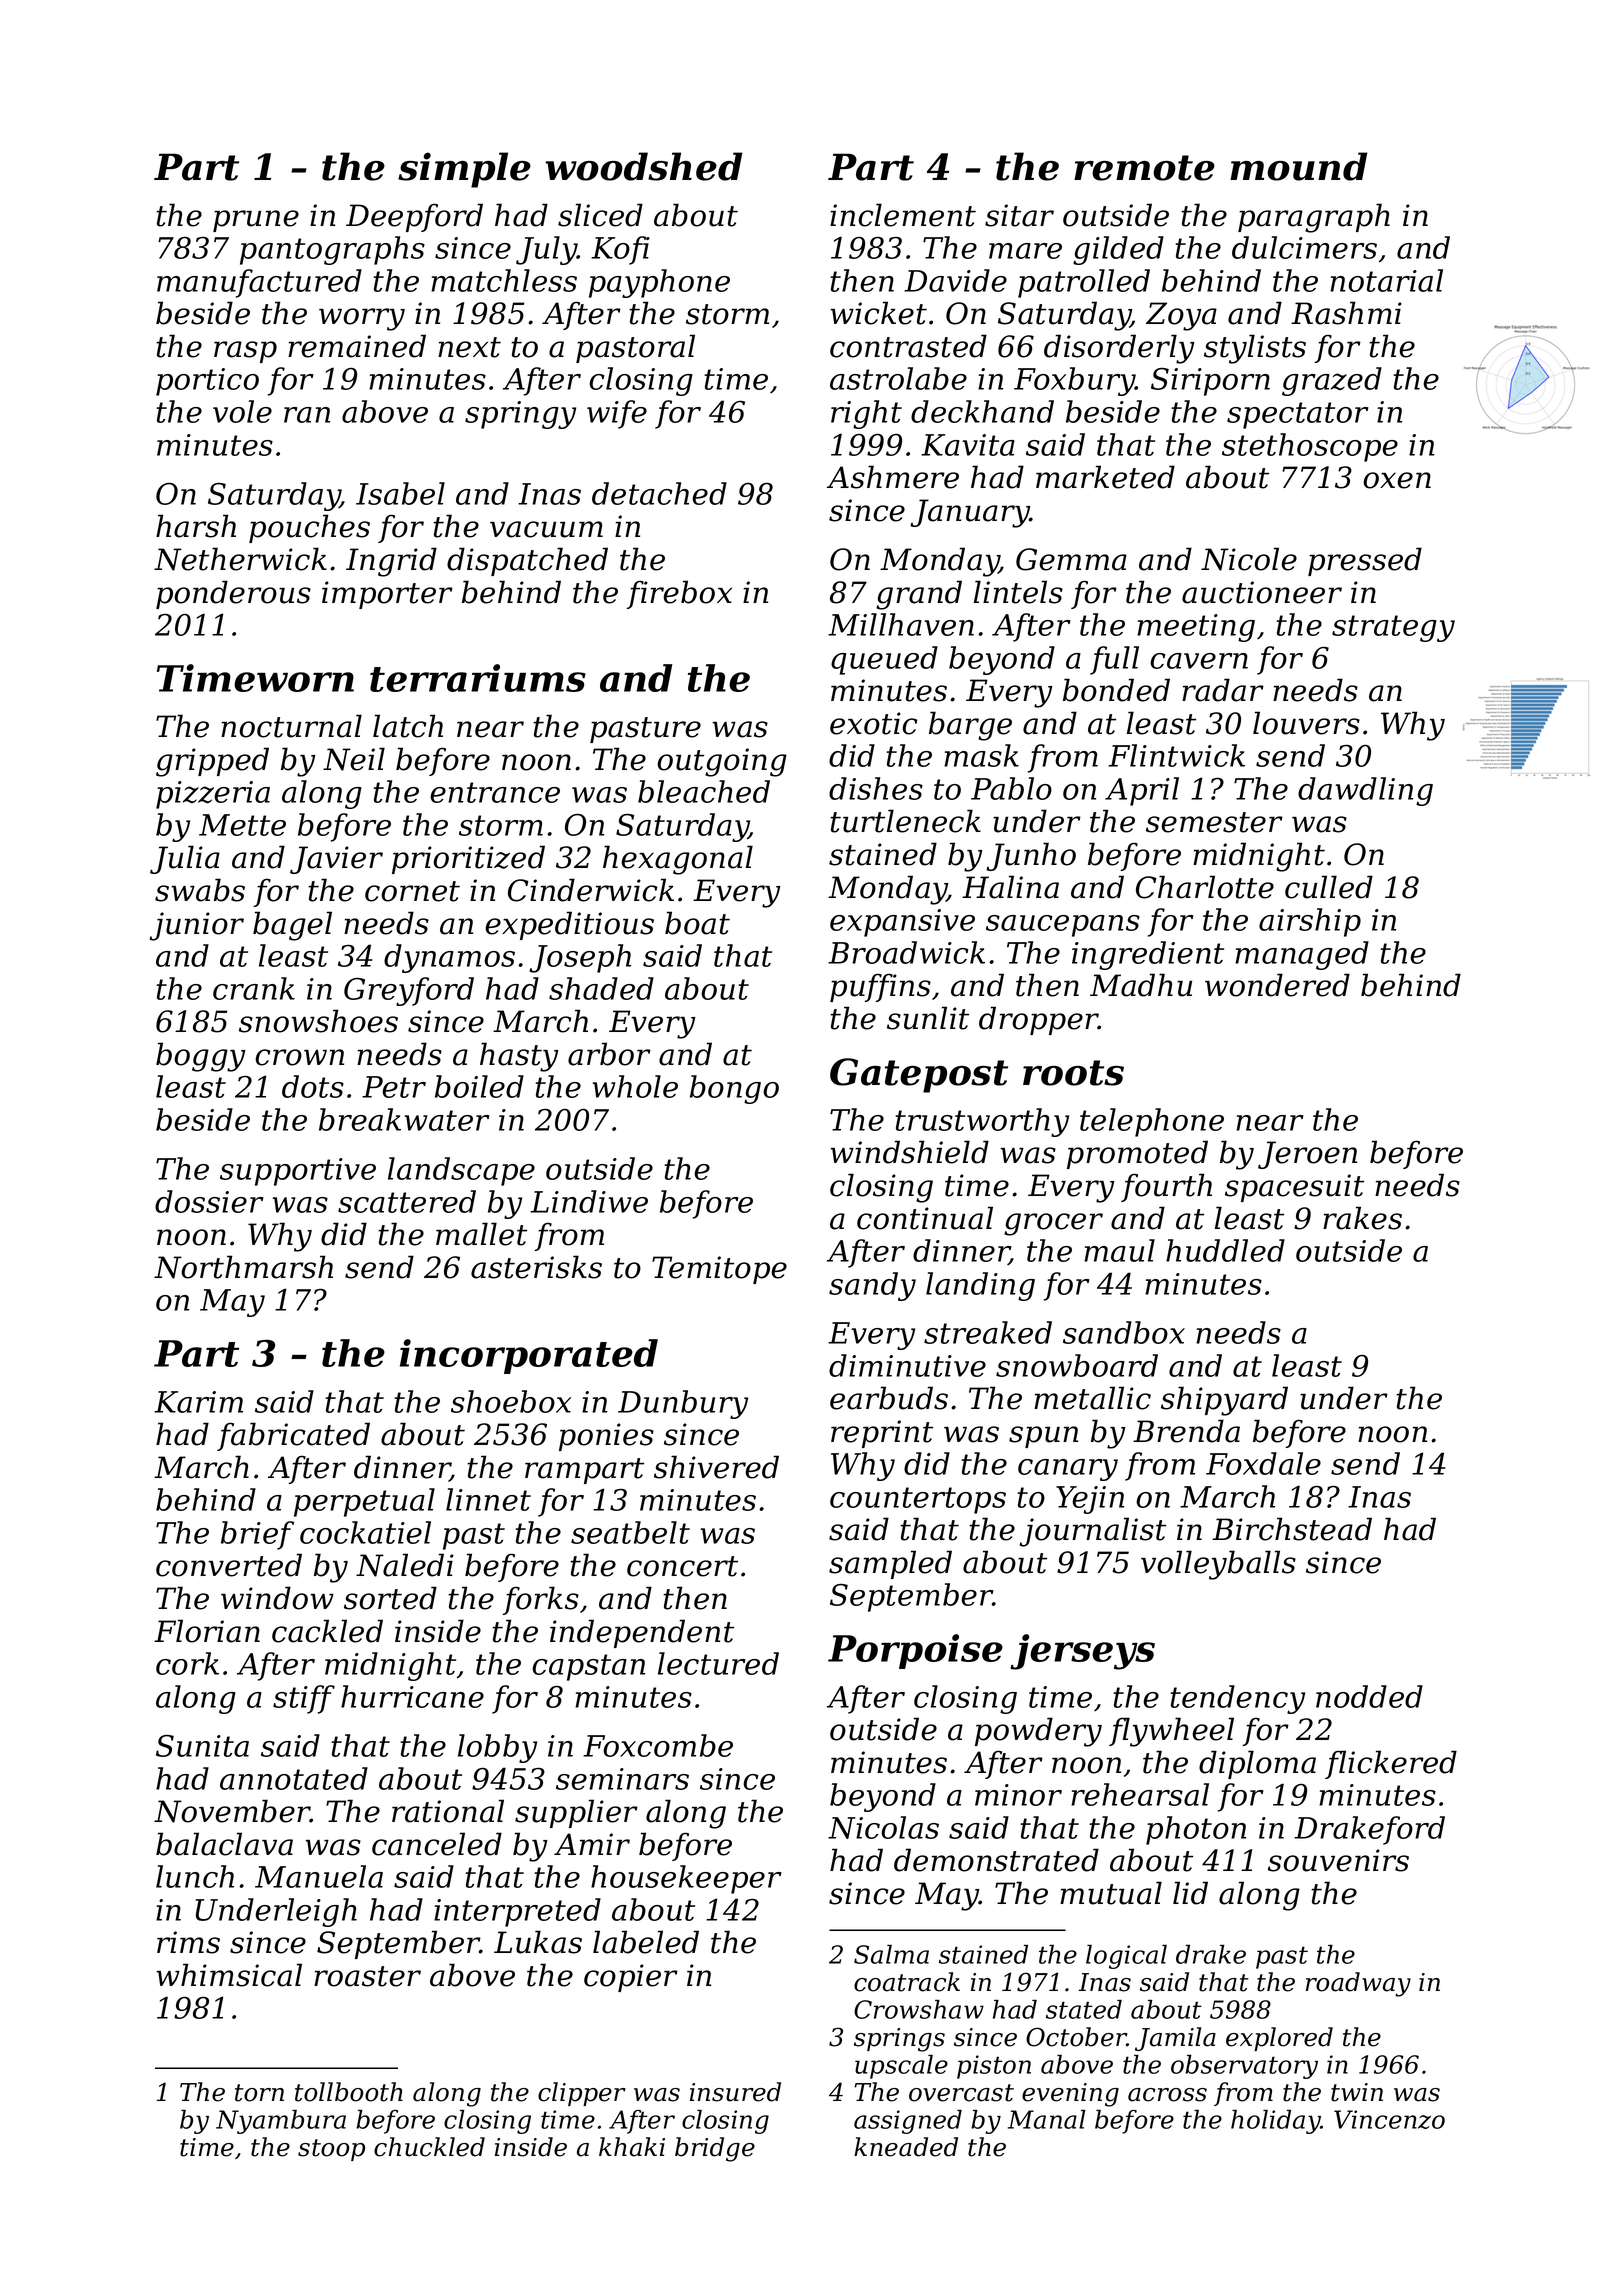 This screenshot has width=1620, height=2292. Describe the element at coordinates (1358, 1984) in the screenshot. I see `roadway` at that location.
